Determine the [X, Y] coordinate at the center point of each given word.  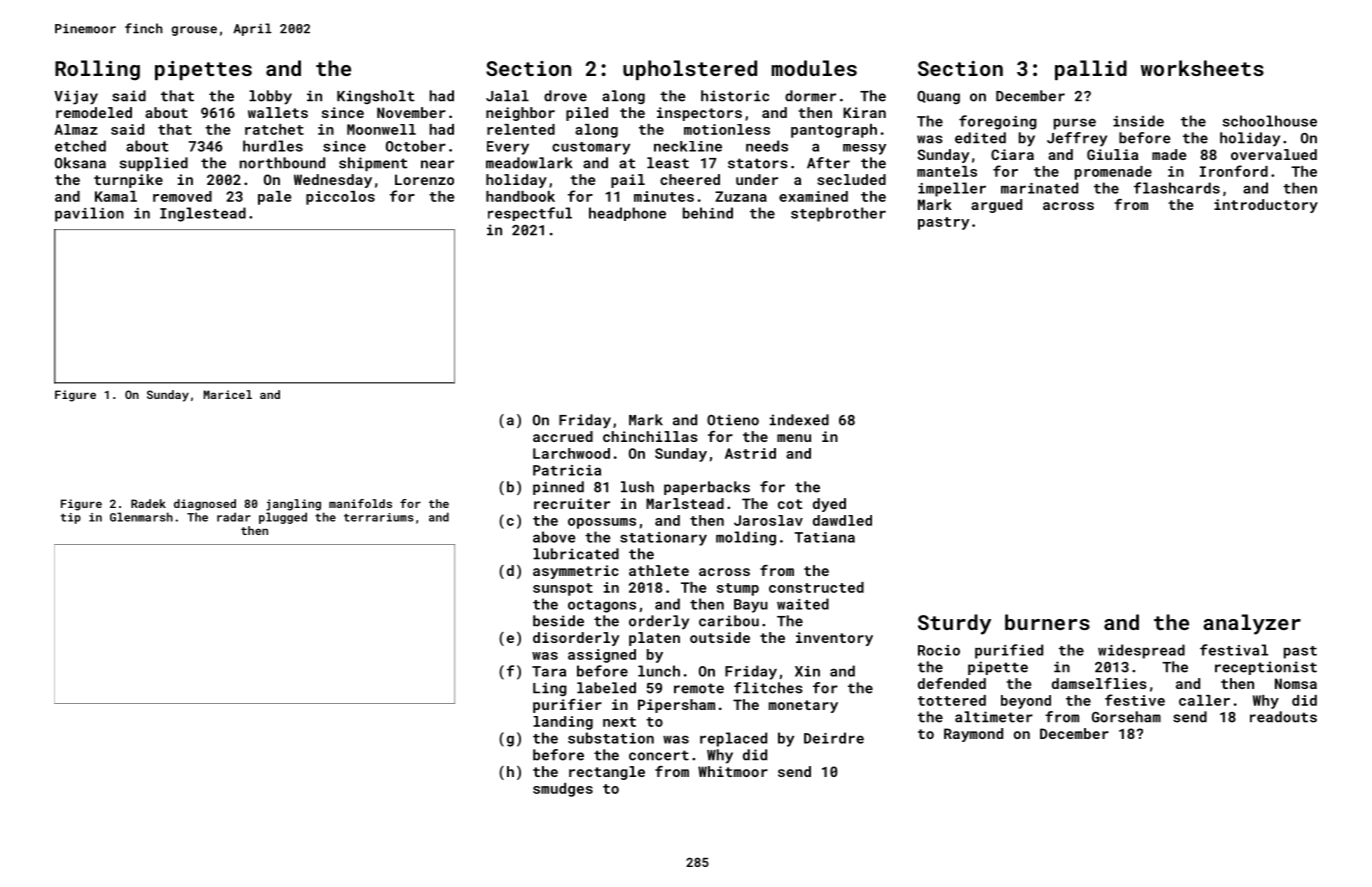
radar [234, 517]
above [554, 537]
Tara [549, 671]
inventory [834, 639]
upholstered [690, 70]
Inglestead [203, 214]
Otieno [733, 420]
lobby [270, 97]
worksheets [1202, 68]
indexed [799, 420]
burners [1047, 622]
